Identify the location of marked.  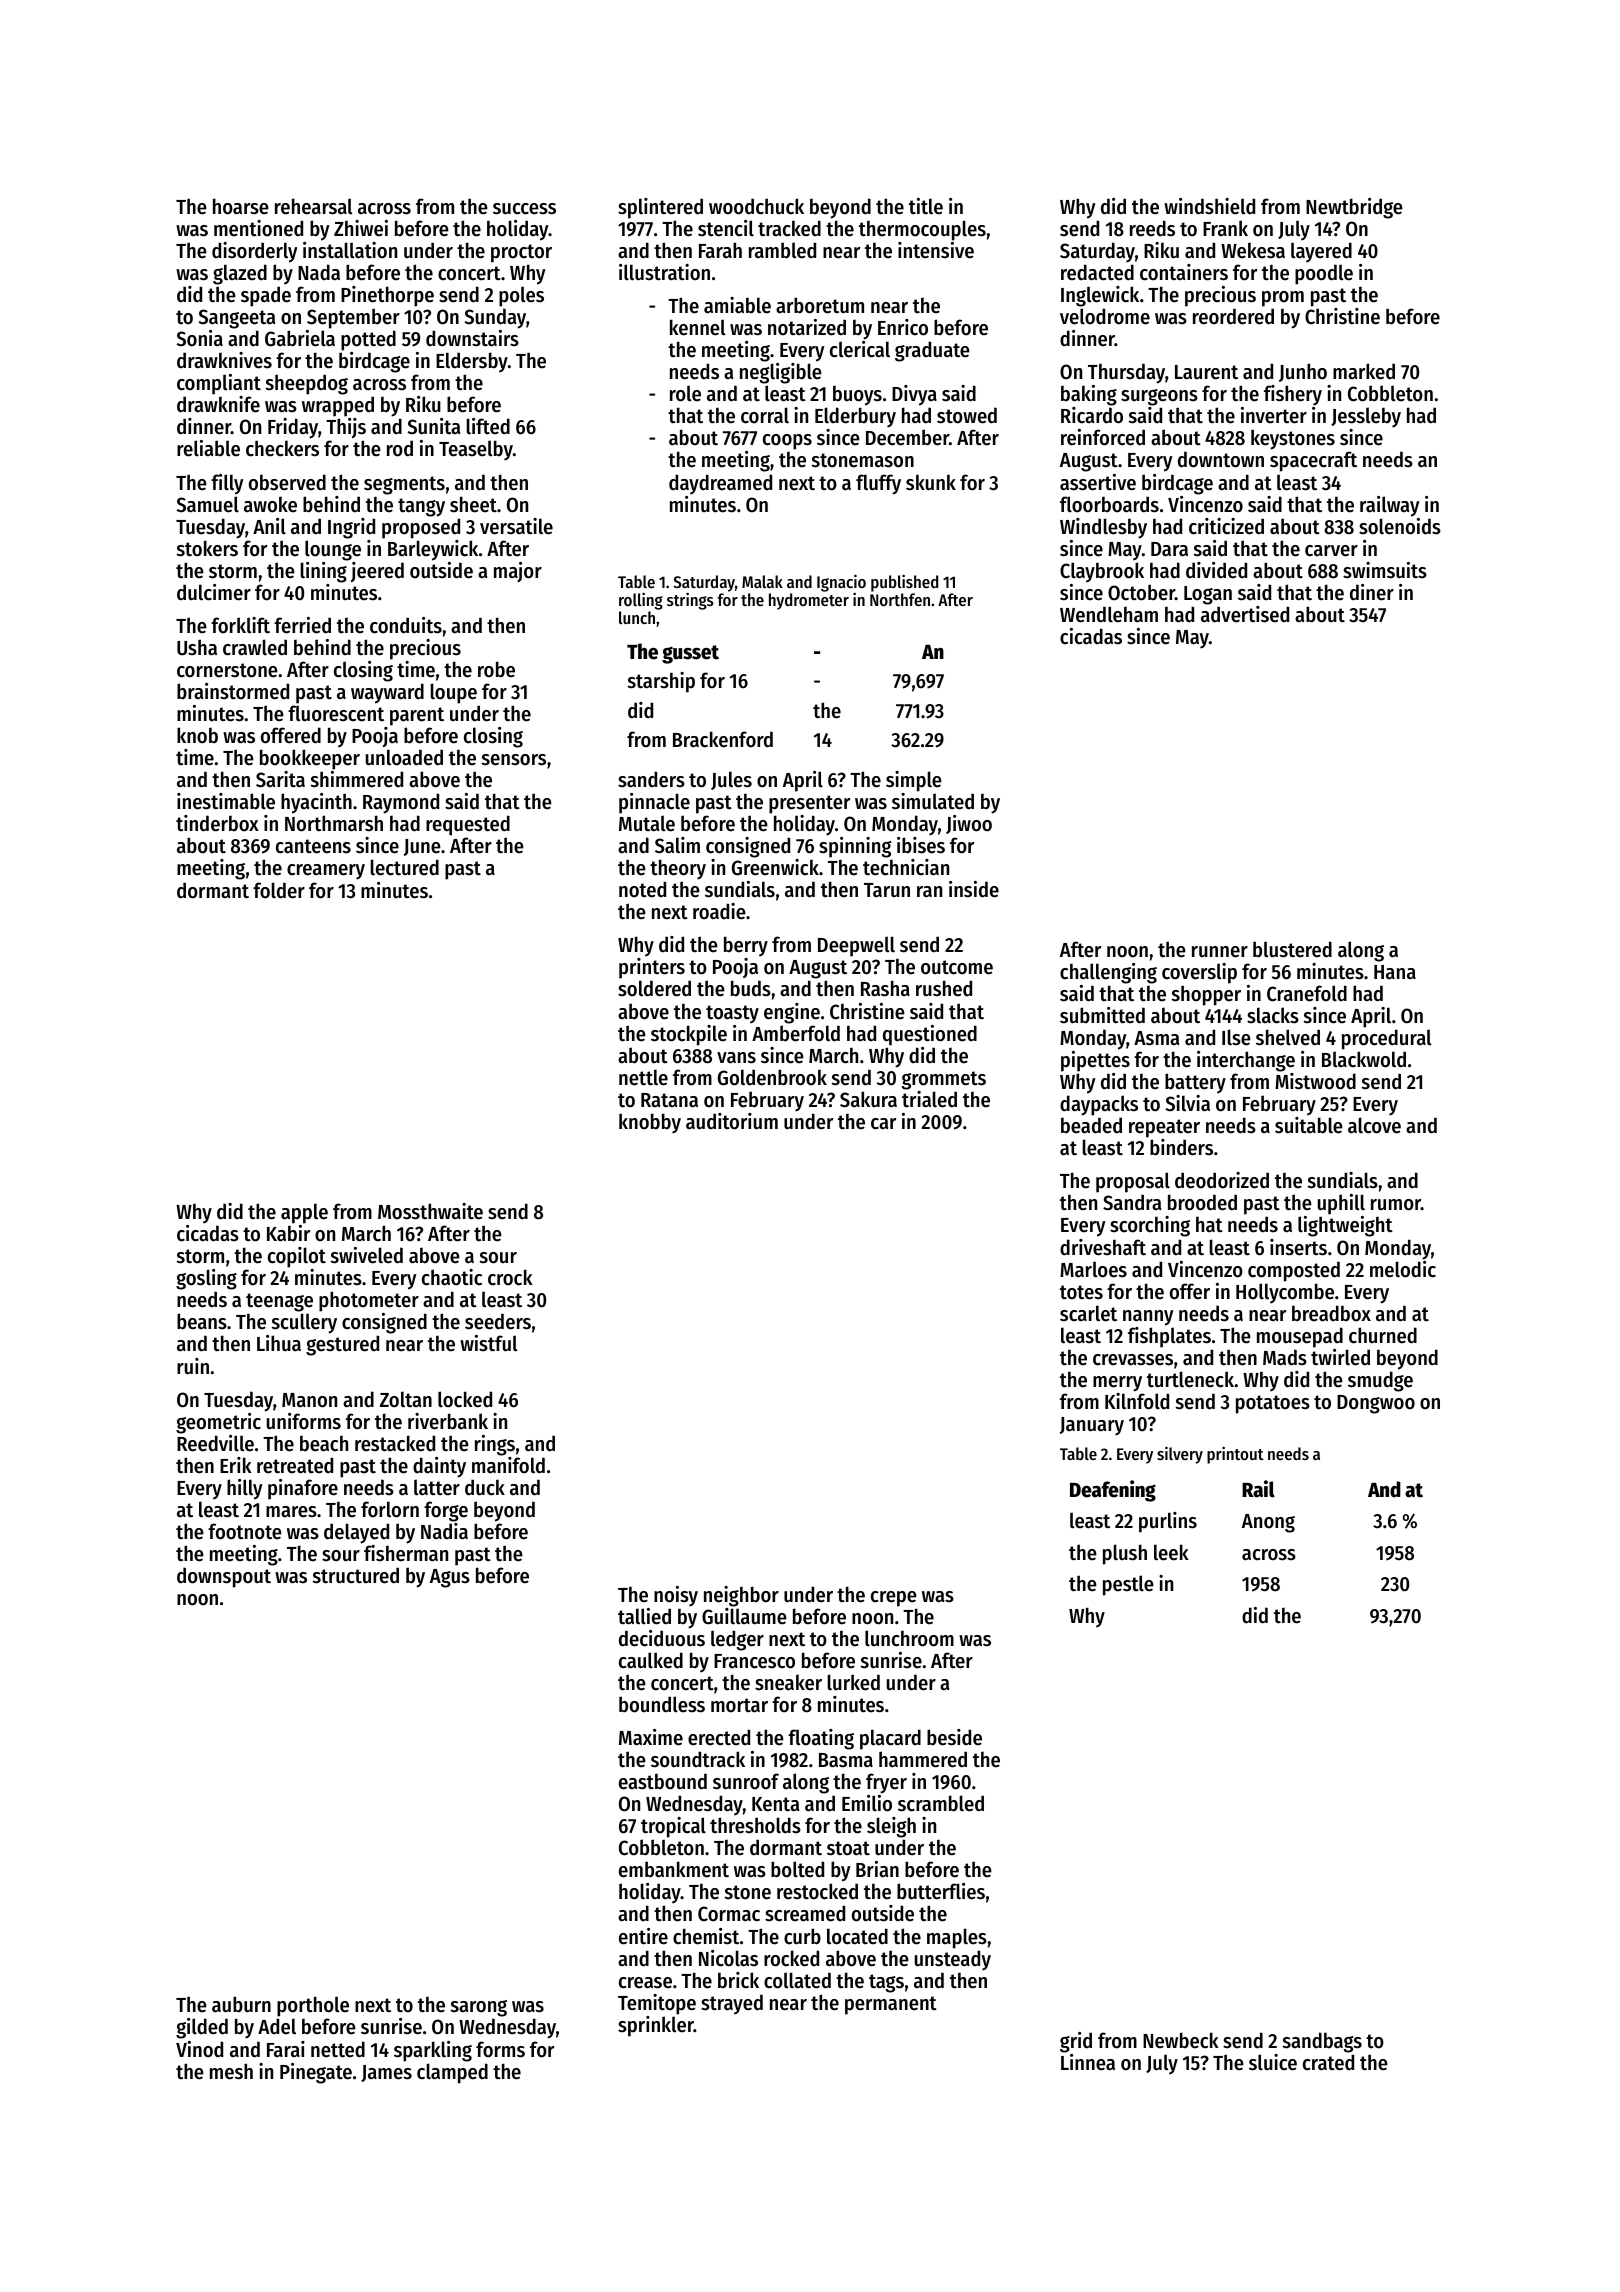
(1364, 371).
